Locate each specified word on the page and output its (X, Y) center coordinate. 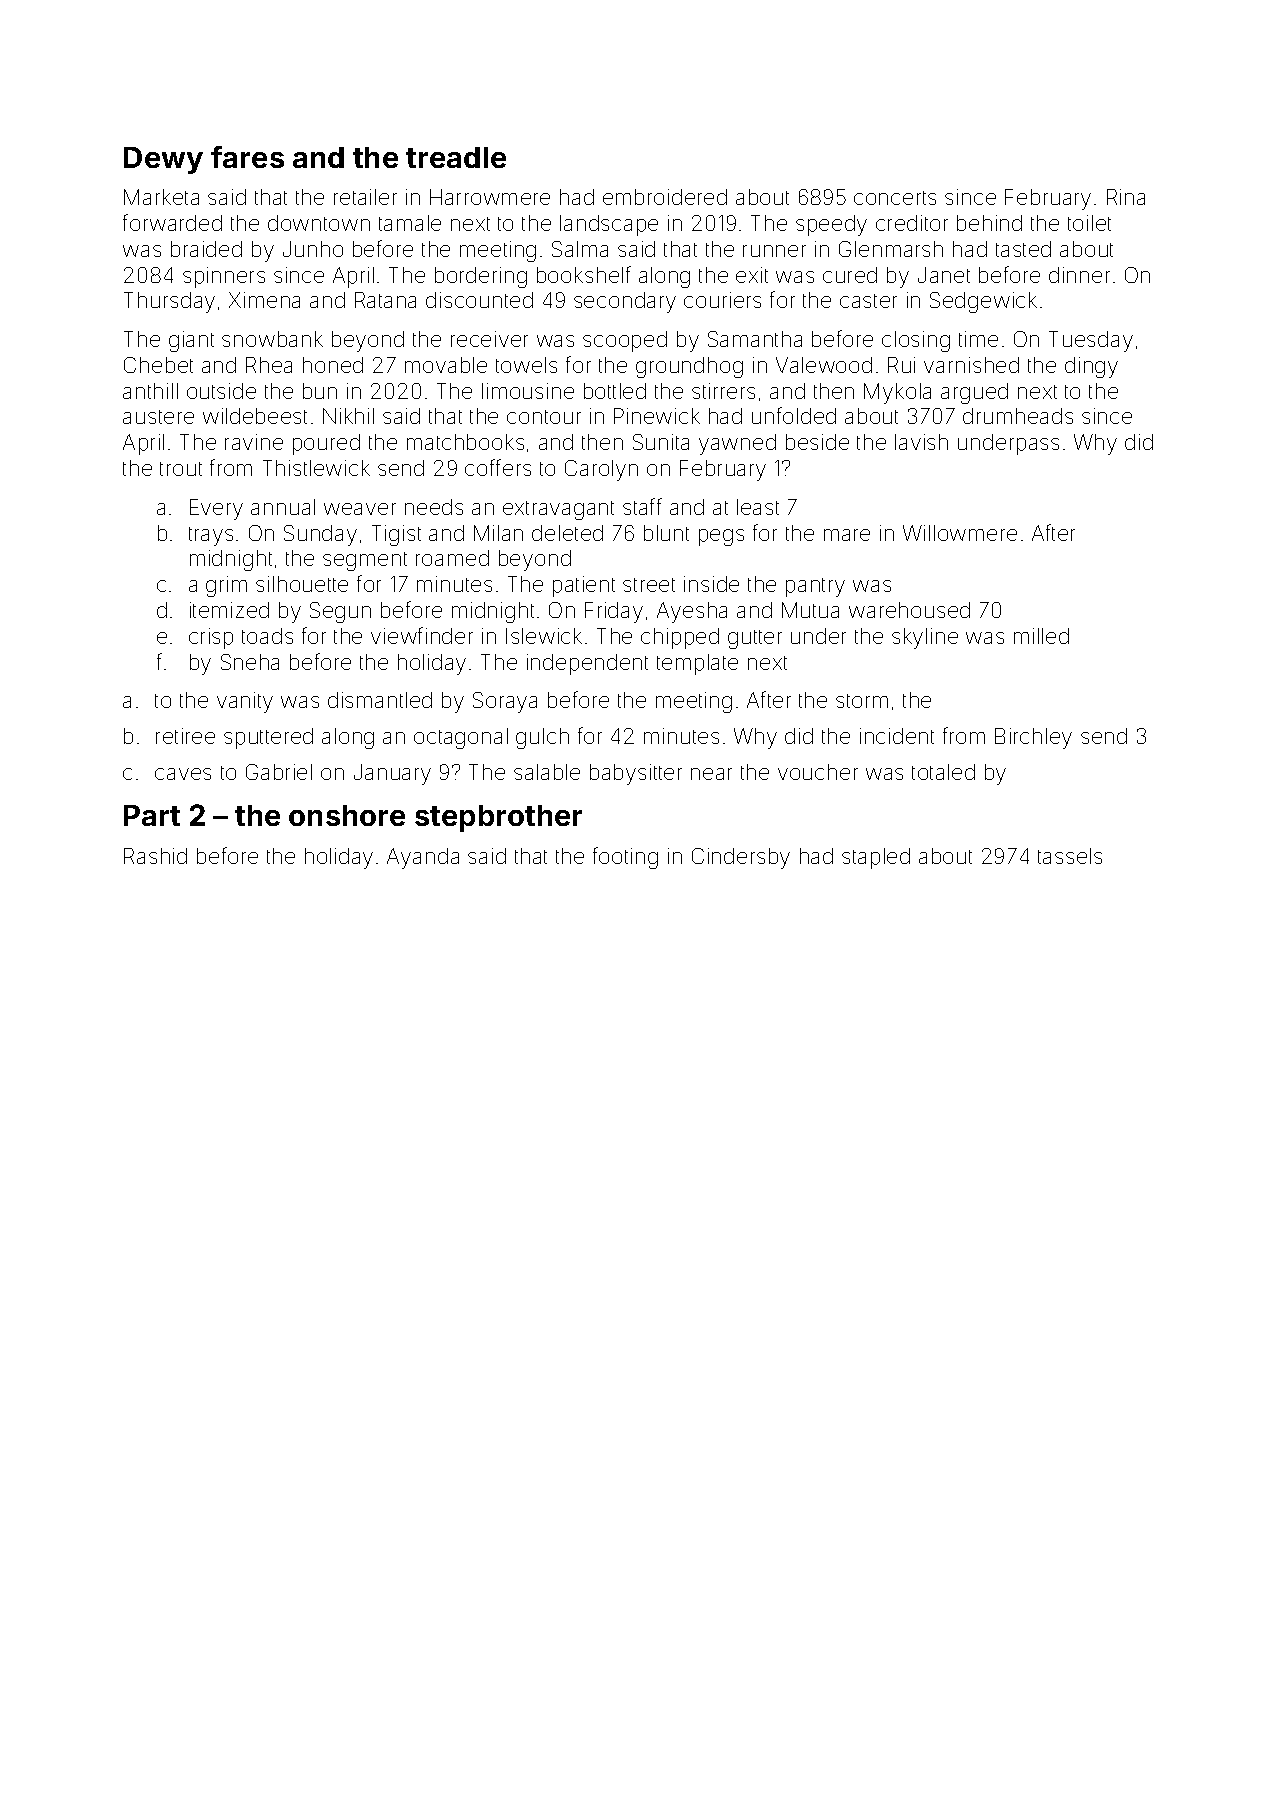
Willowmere (960, 533)
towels (526, 365)
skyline (925, 638)
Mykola (897, 393)
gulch (542, 738)
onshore (347, 815)
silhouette (302, 584)
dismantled (380, 700)
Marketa (161, 197)
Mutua (810, 610)
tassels (1070, 856)
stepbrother (498, 818)
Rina (1126, 197)
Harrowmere (490, 197)
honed (333, 365)
